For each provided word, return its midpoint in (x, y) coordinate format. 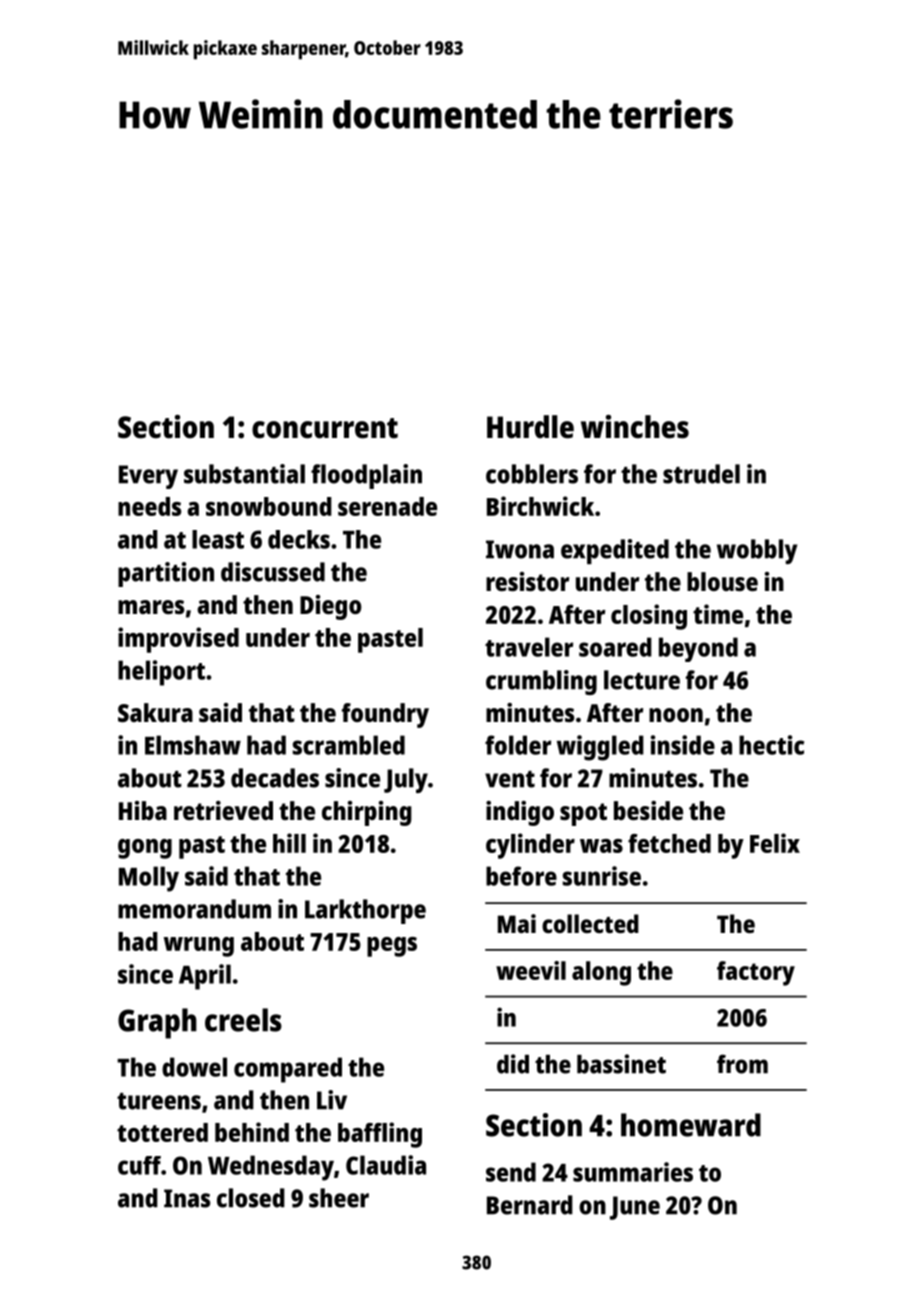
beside (648, 810)
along (601, 973)
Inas (187, 1198)
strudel (701, 474)
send (511, 1172)
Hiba (143, 810)
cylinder (530, 846)
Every (148, 477)
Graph (157, 1023)
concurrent (325, 428)
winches (635, 427)
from (742, 1064)
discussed (273, 572)
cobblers (532, 474)
